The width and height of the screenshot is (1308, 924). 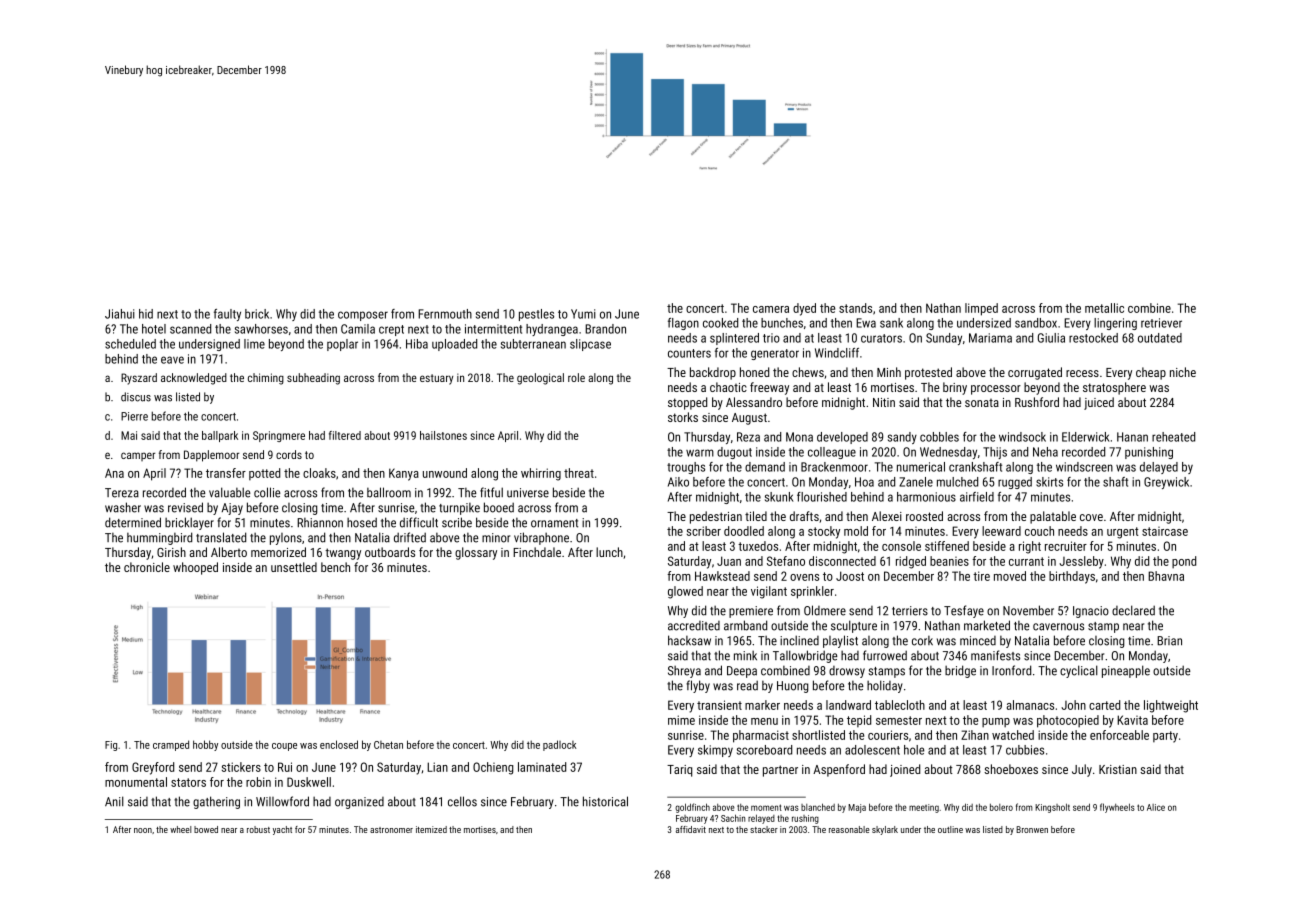 I want to click on Jessleby, so click(x=1081, y=562).
